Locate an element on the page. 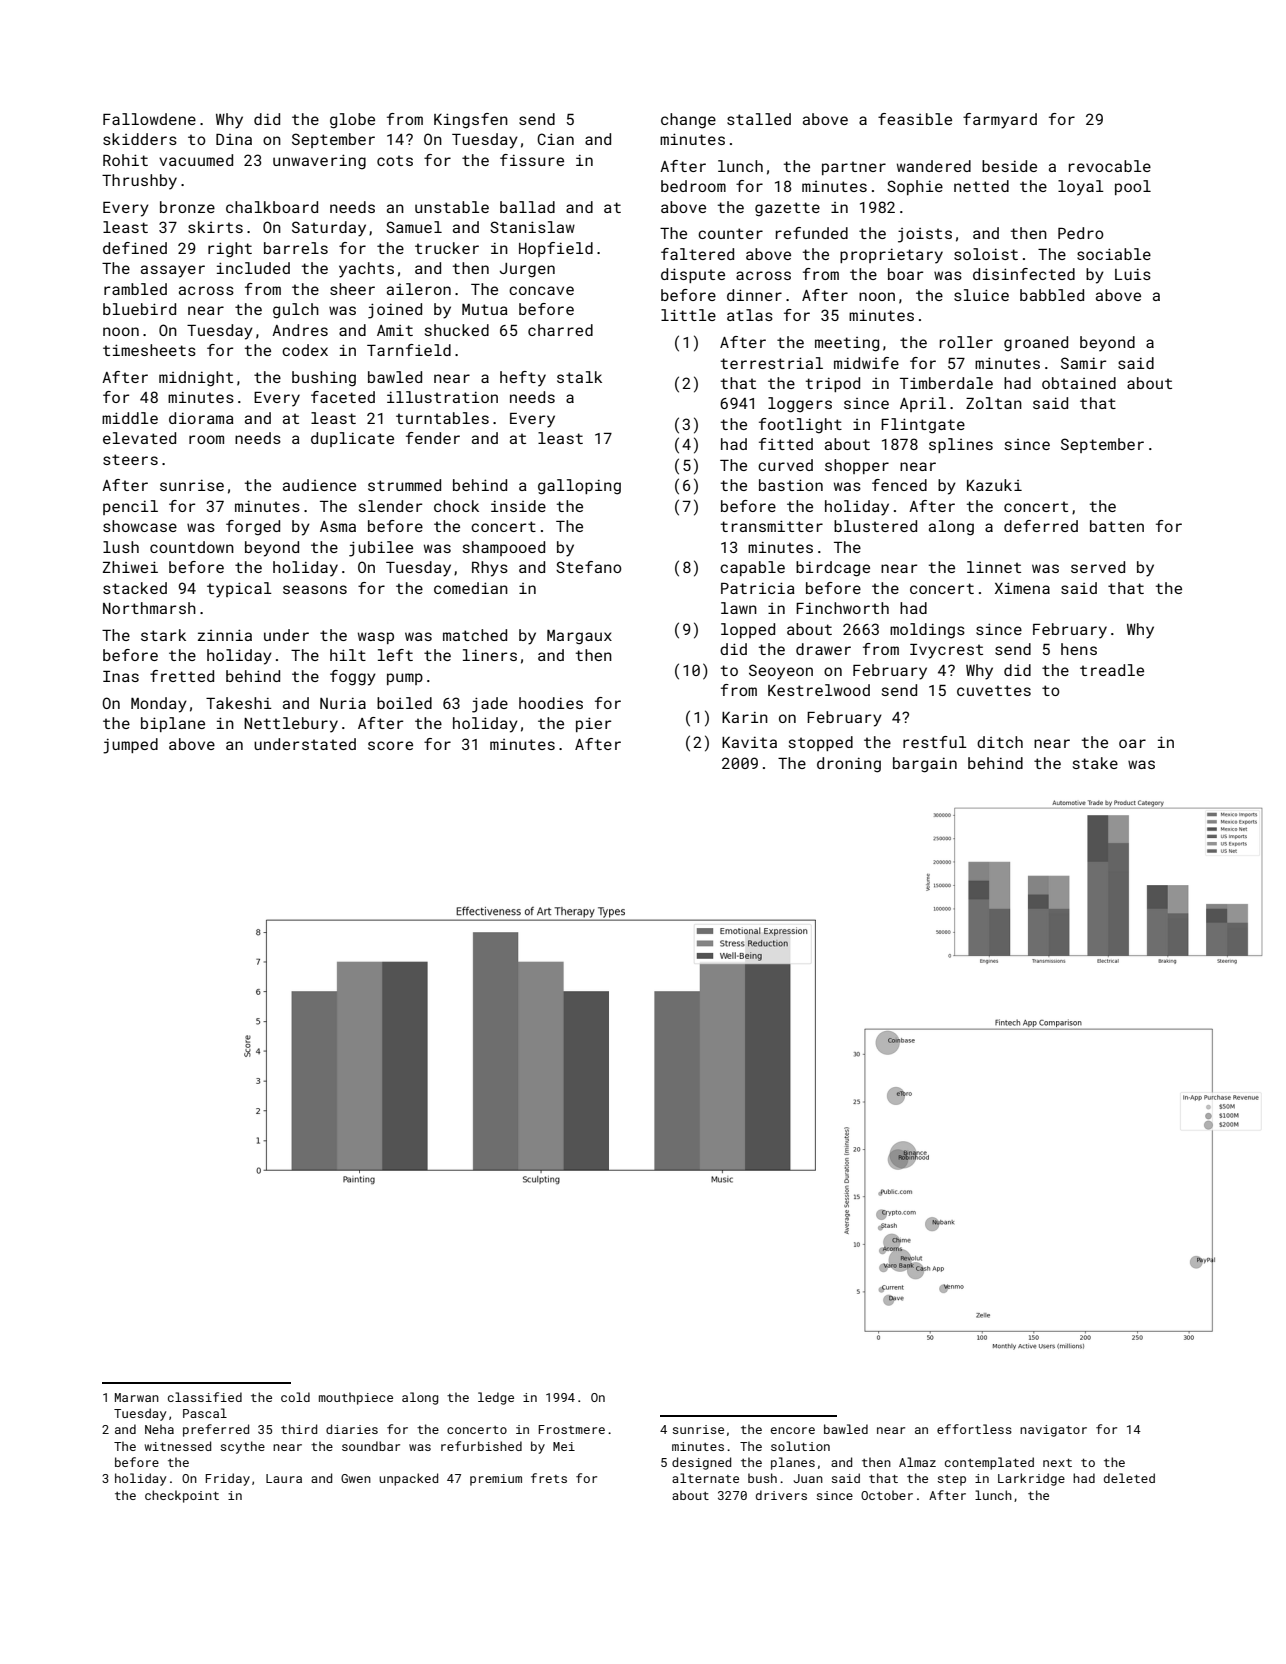 This document has height=1664, width=1286. pier is located at coordinates (593, 724).
